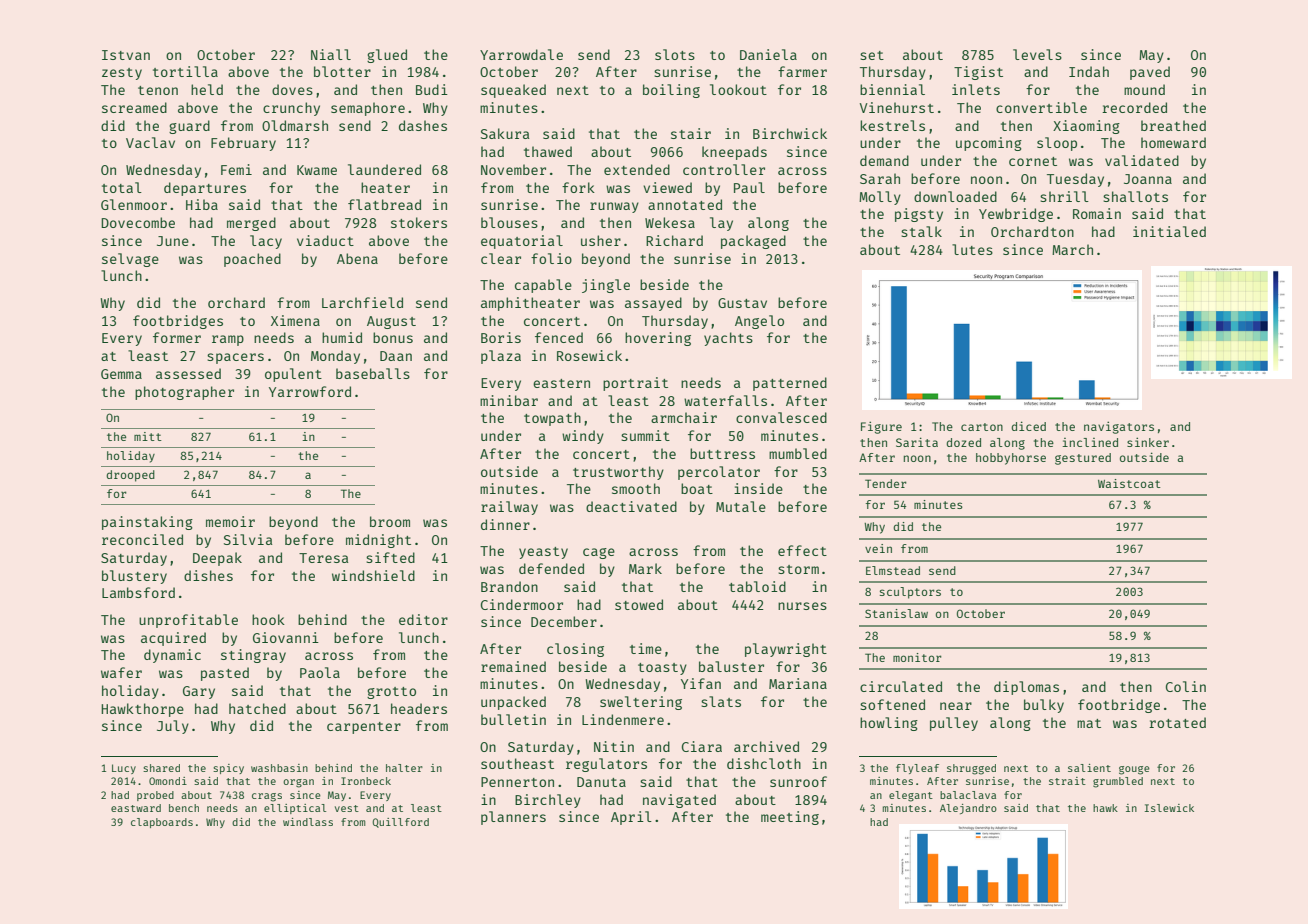 The width and height of the screenshot is (1308, 924). What do you see at coordinates (972, 249) in the screenshot?
I see `lutes` at bounding box center [972, 249].
